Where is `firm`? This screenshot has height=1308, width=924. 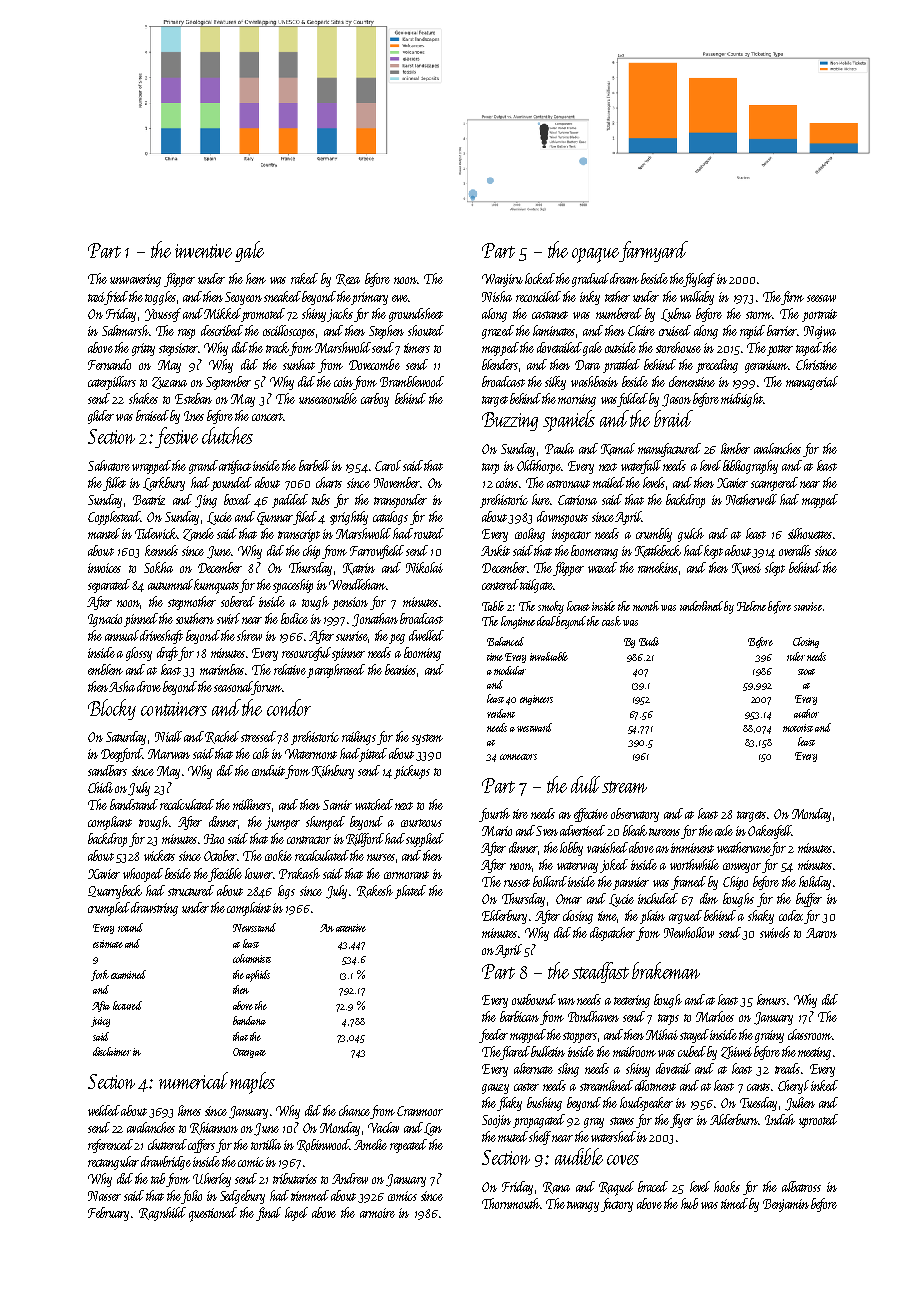 firm is located at coordinates (792, 298).
